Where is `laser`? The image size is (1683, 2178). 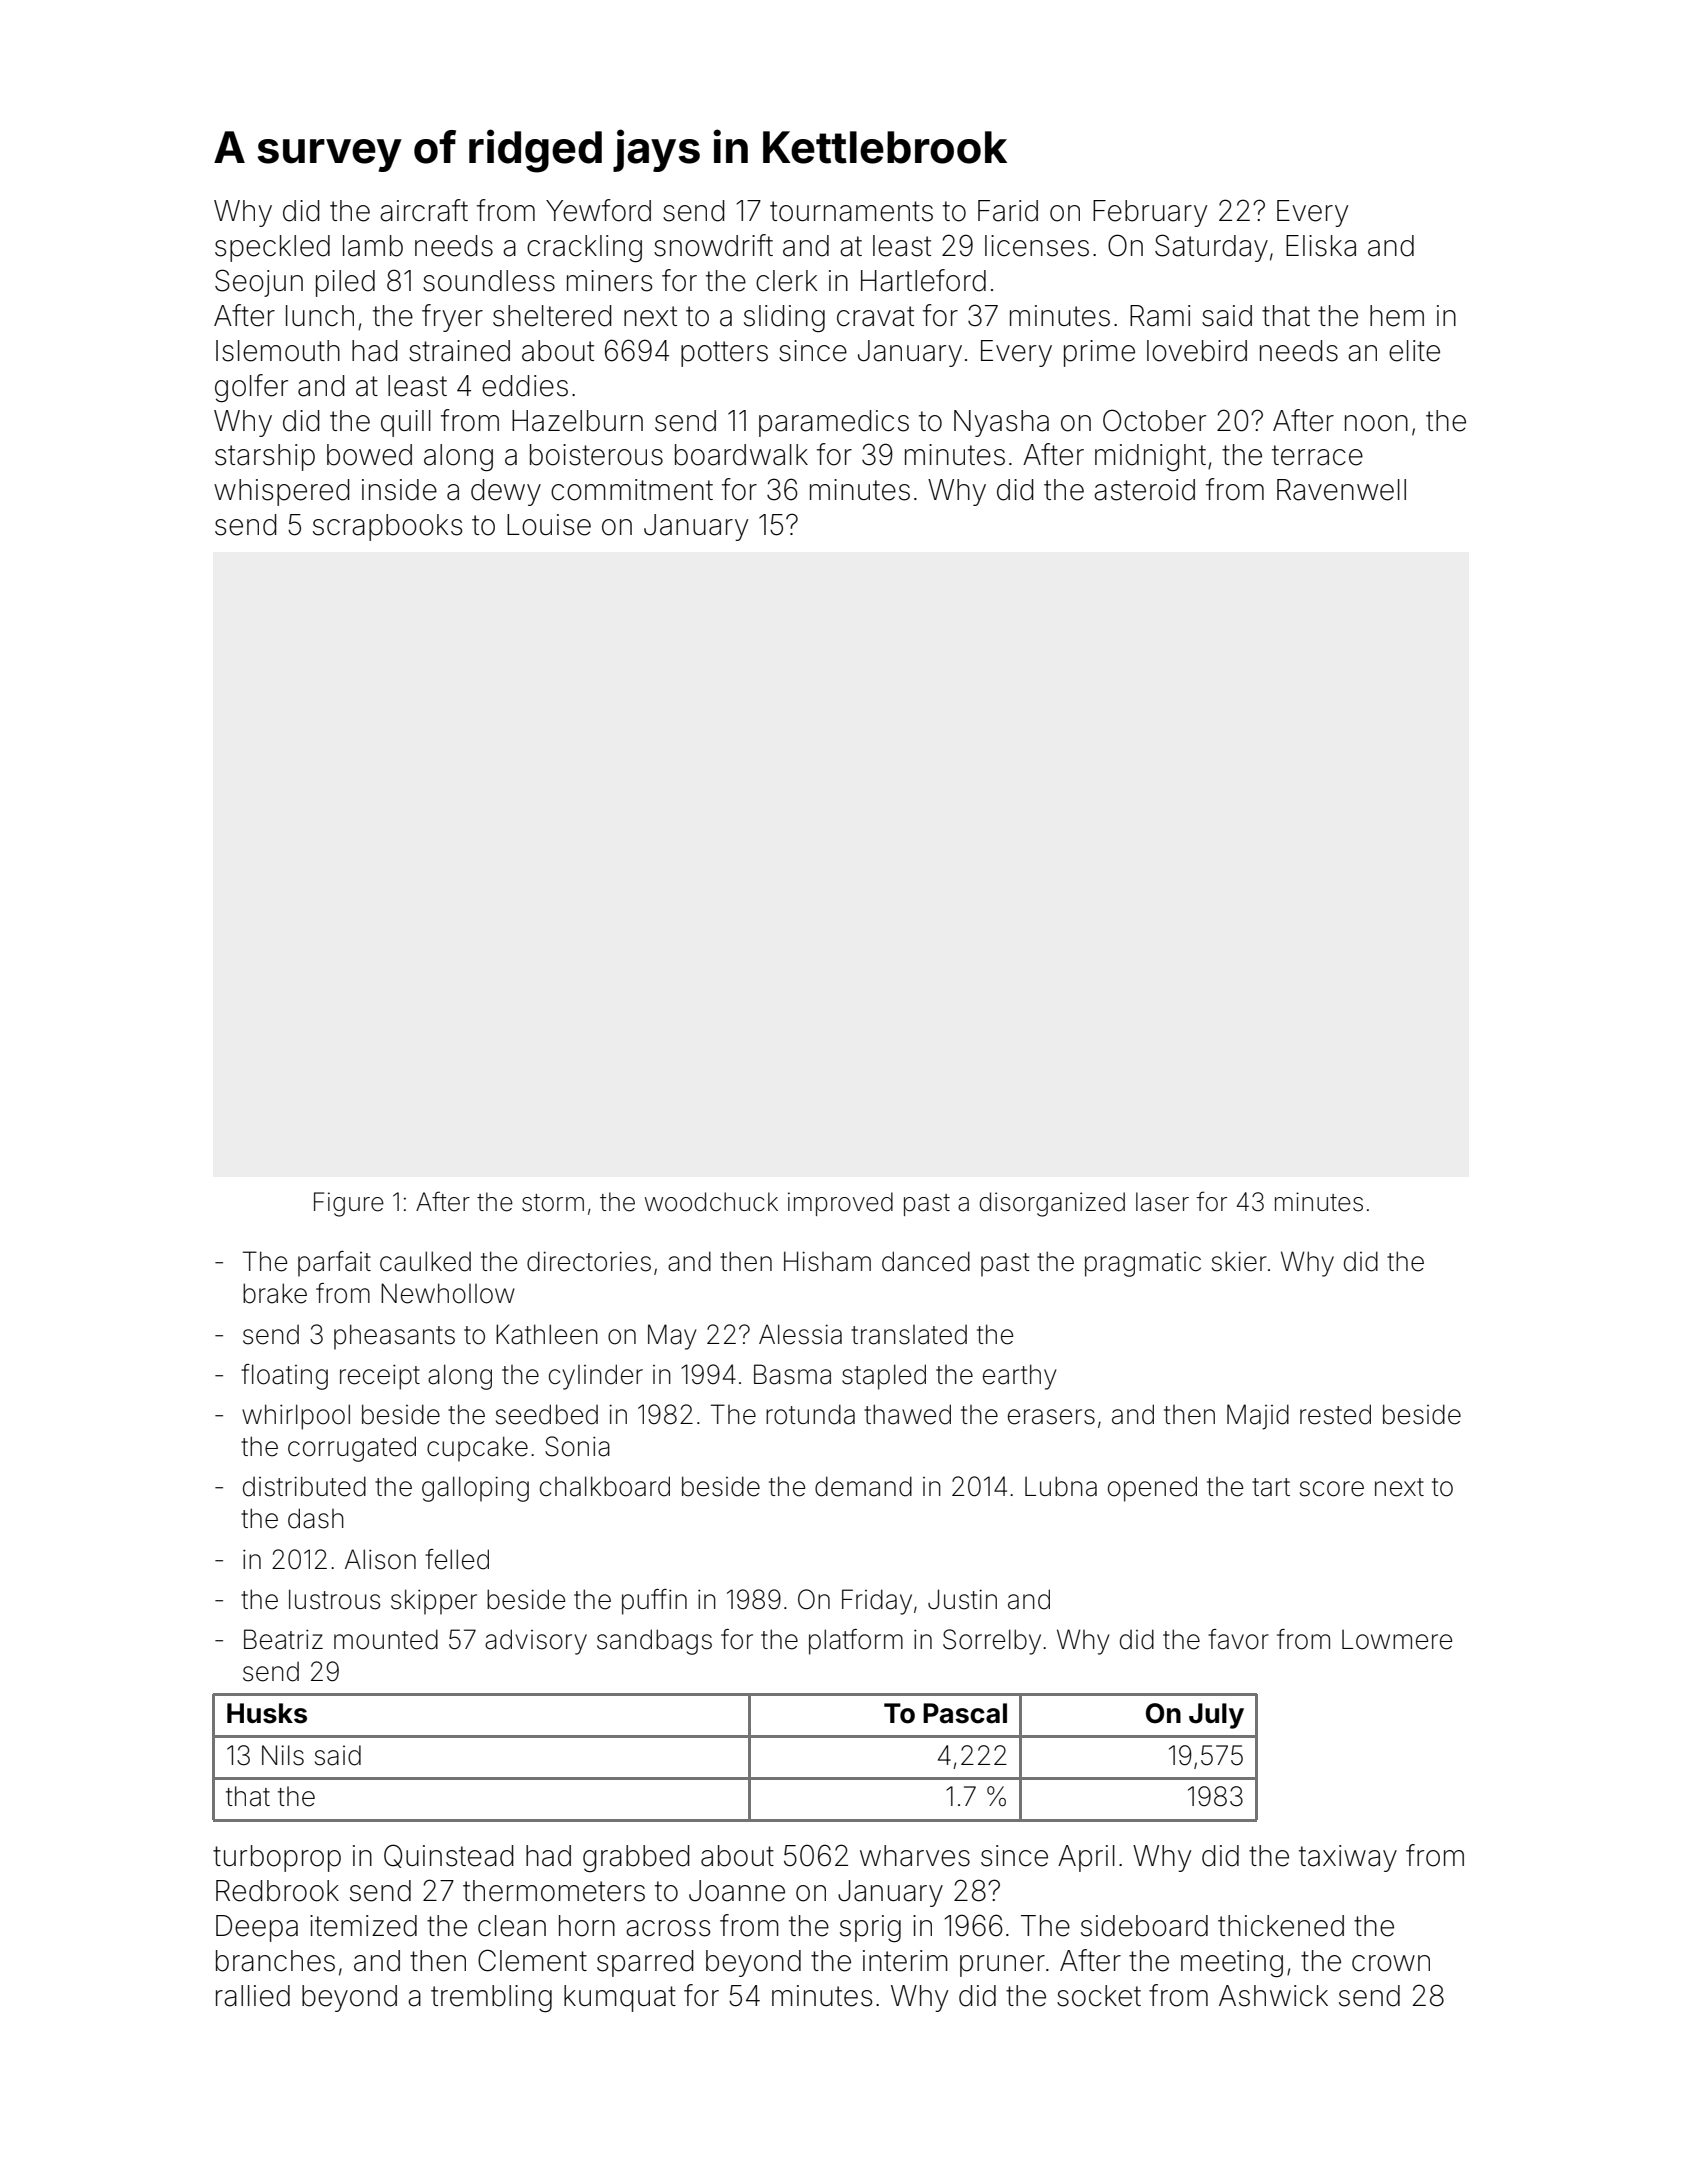 laser is located at coordinates (1162, 1202).
